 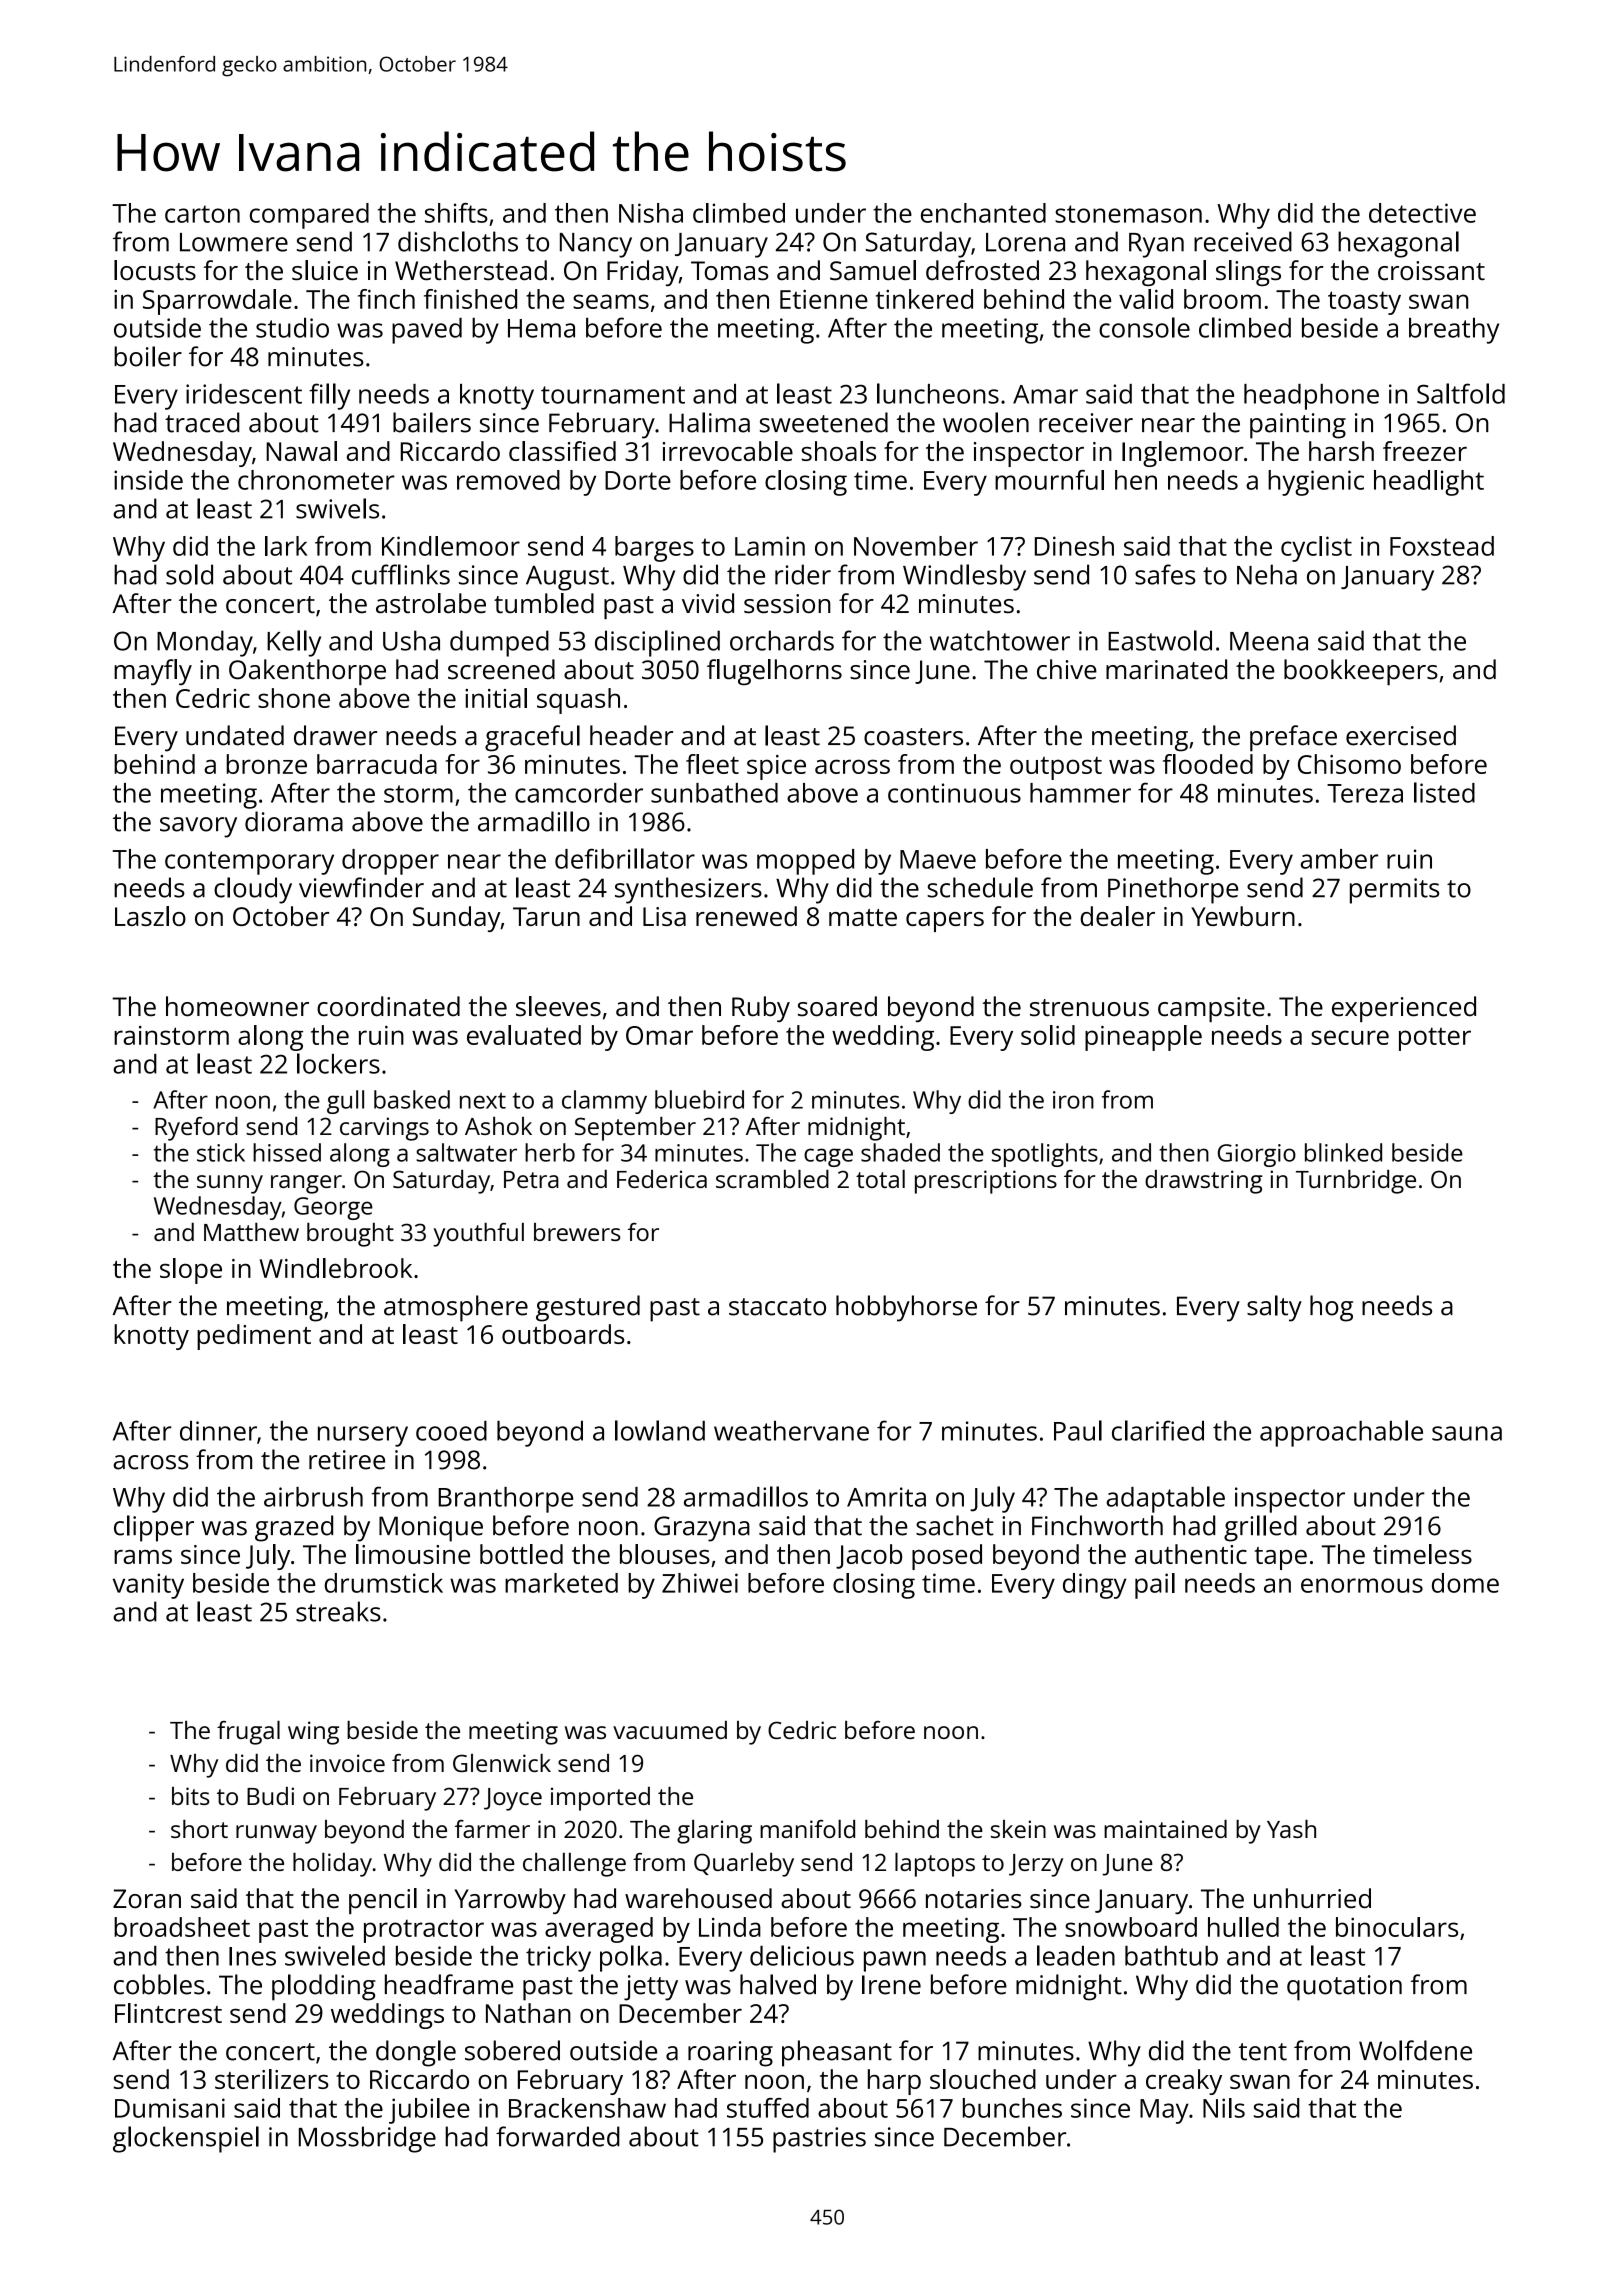 I want to click on compared, so click(x=309, y=216).
